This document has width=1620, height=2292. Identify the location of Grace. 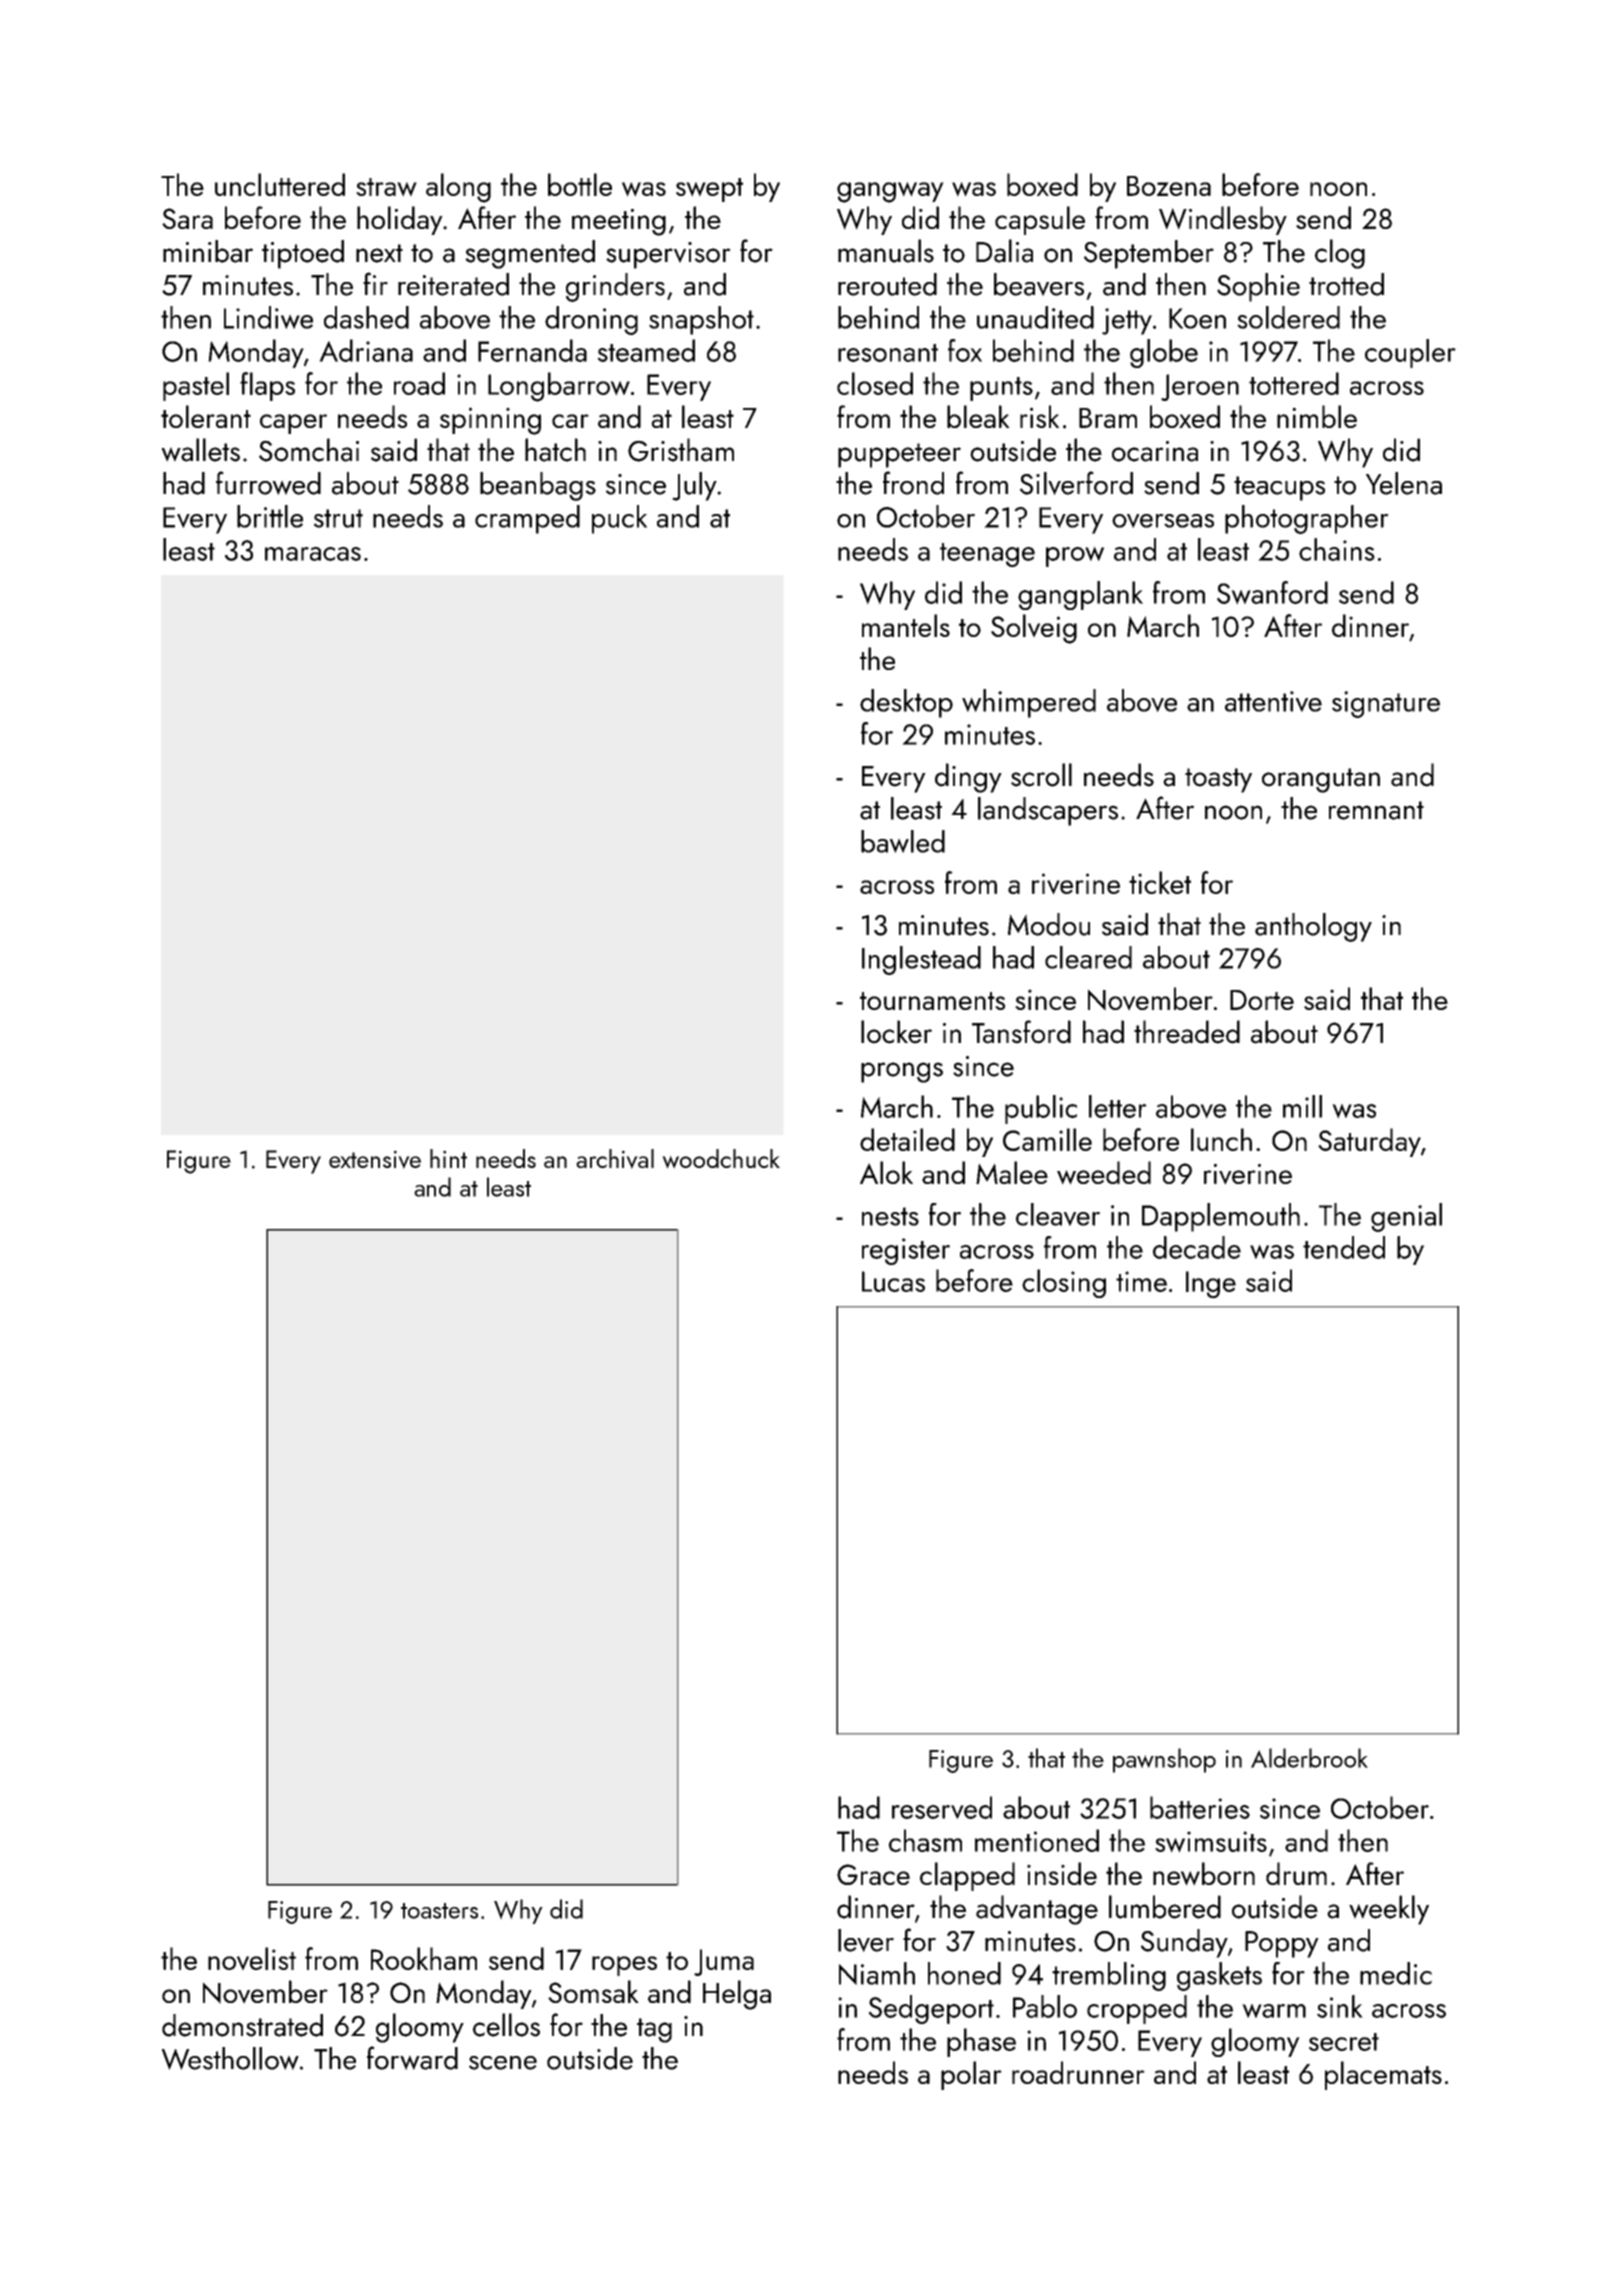
(873, 1874).
